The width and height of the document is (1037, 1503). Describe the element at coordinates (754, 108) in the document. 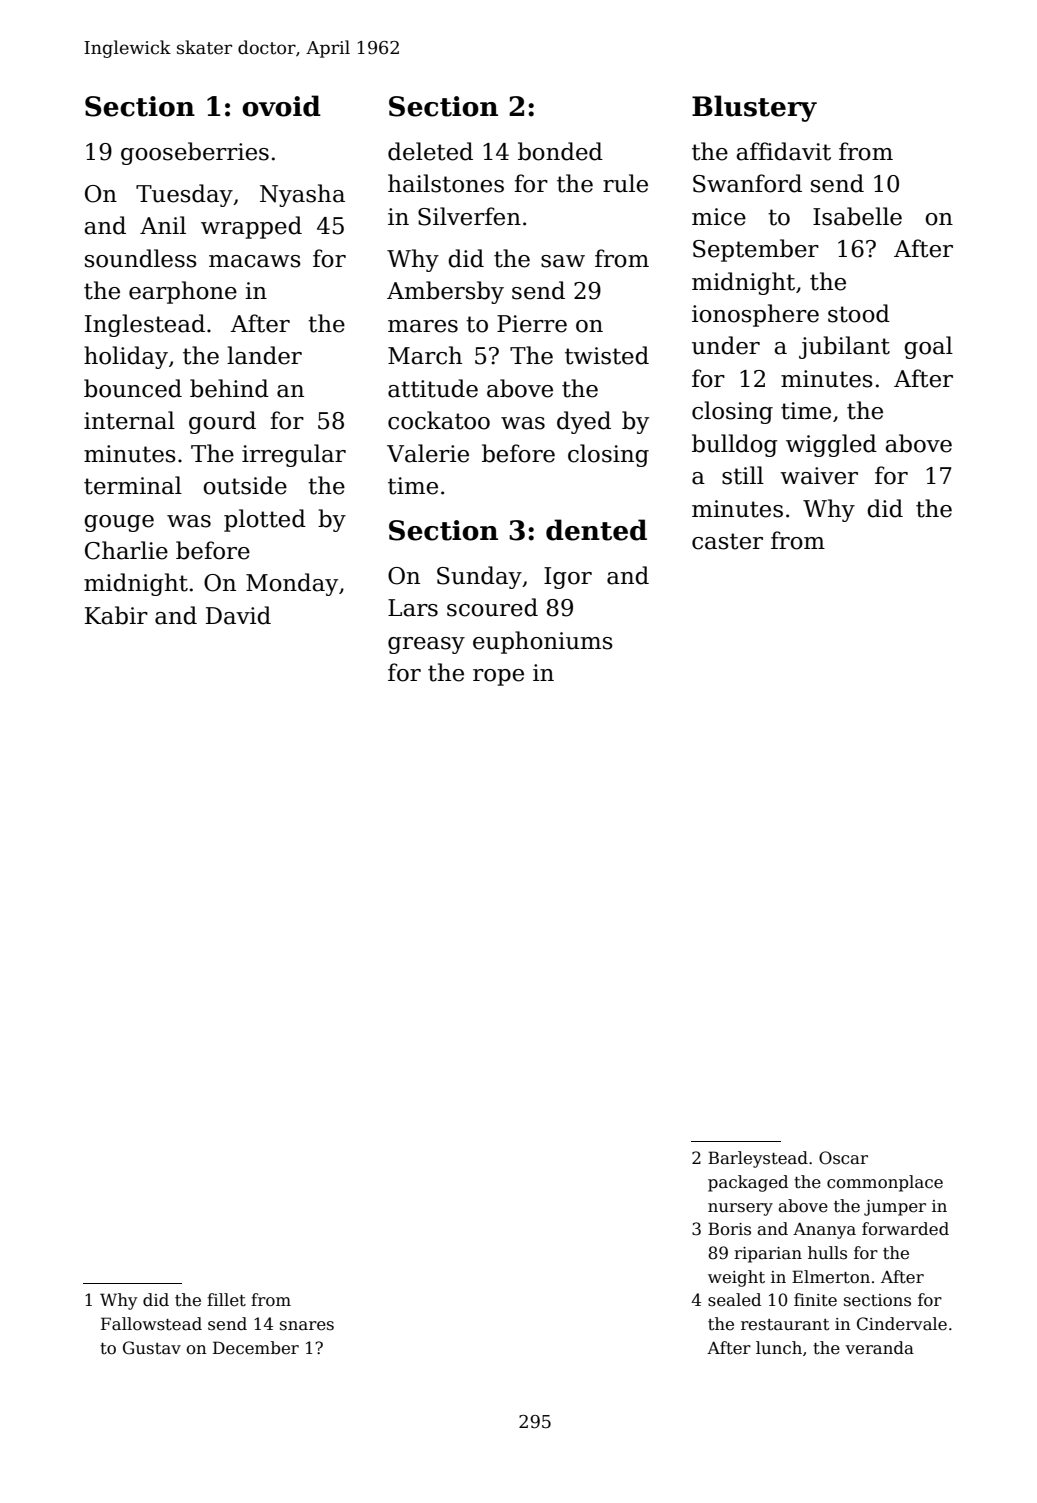

I see `Blustery` at that location.
